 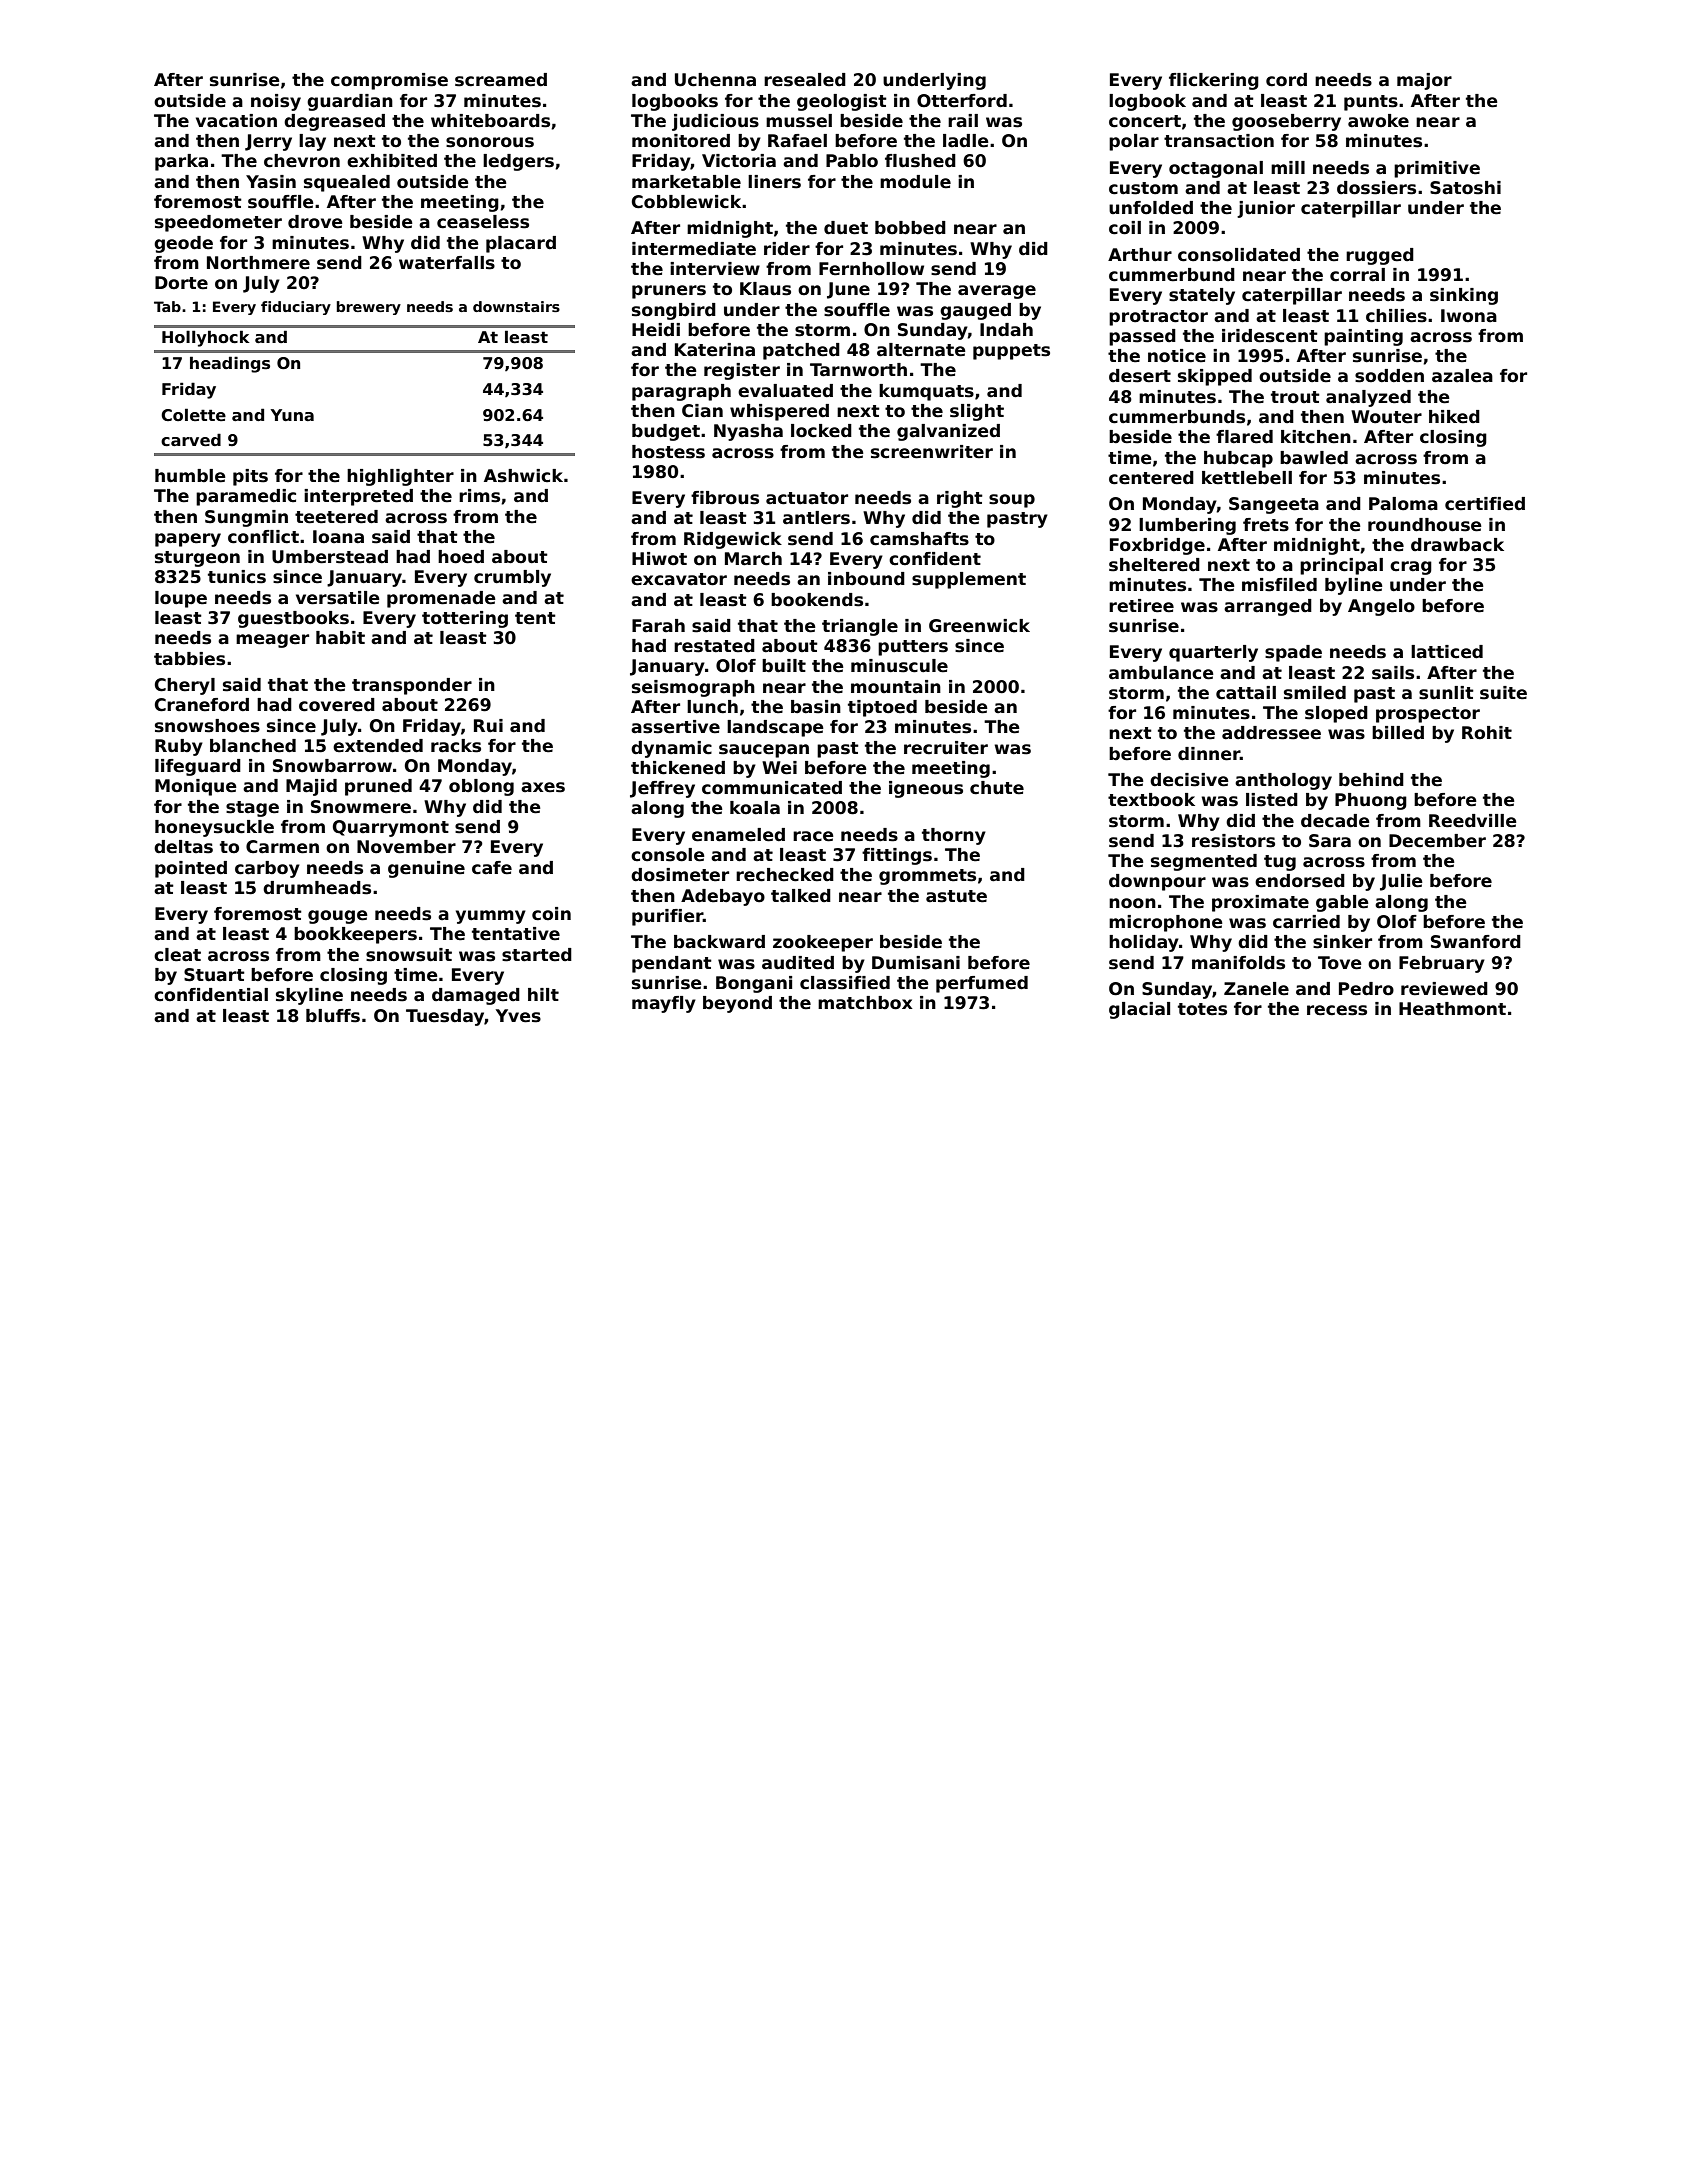 I want to click on Yves, so click(x=518, y=1016).
